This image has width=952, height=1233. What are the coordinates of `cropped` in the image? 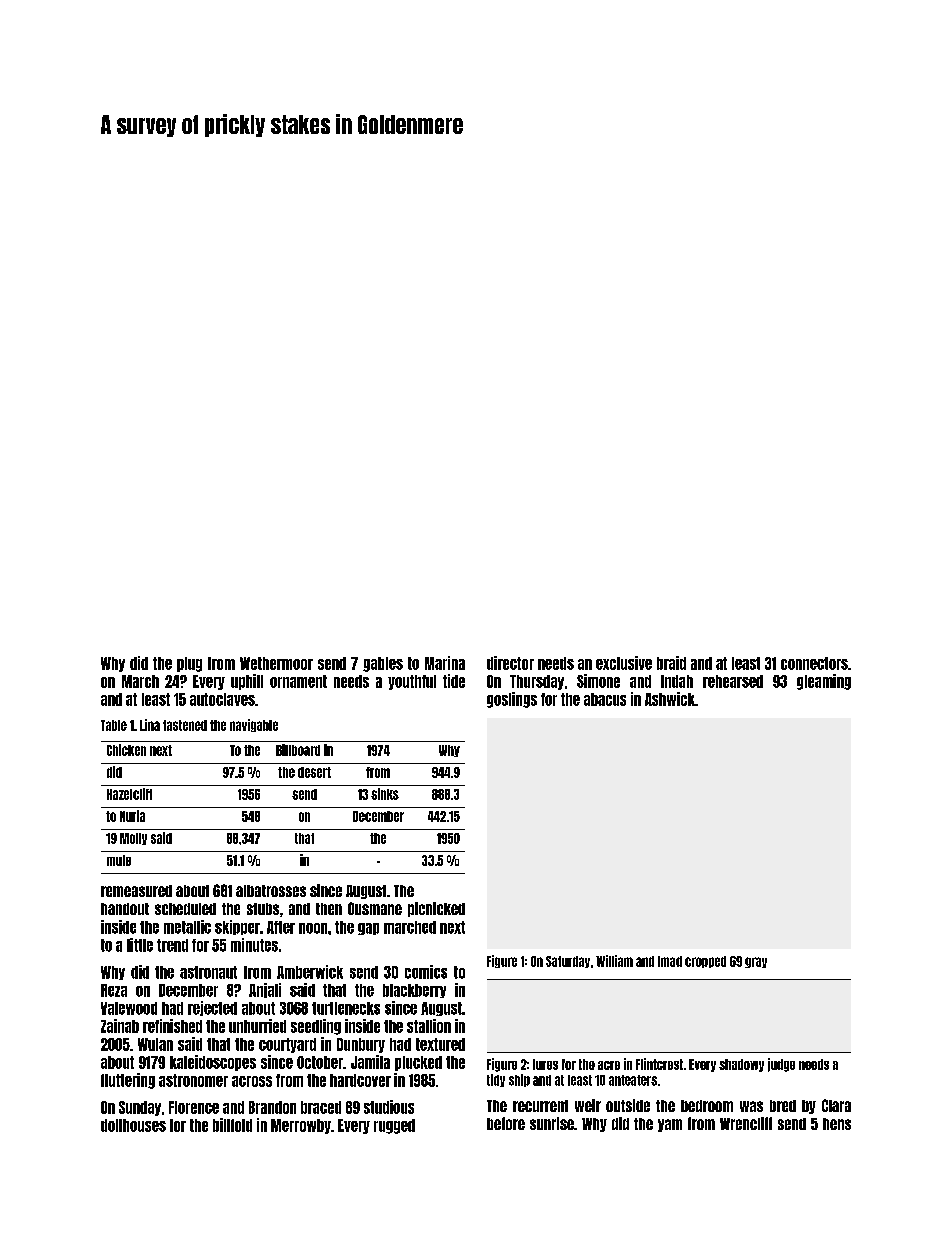 It's located at (705, 962).
